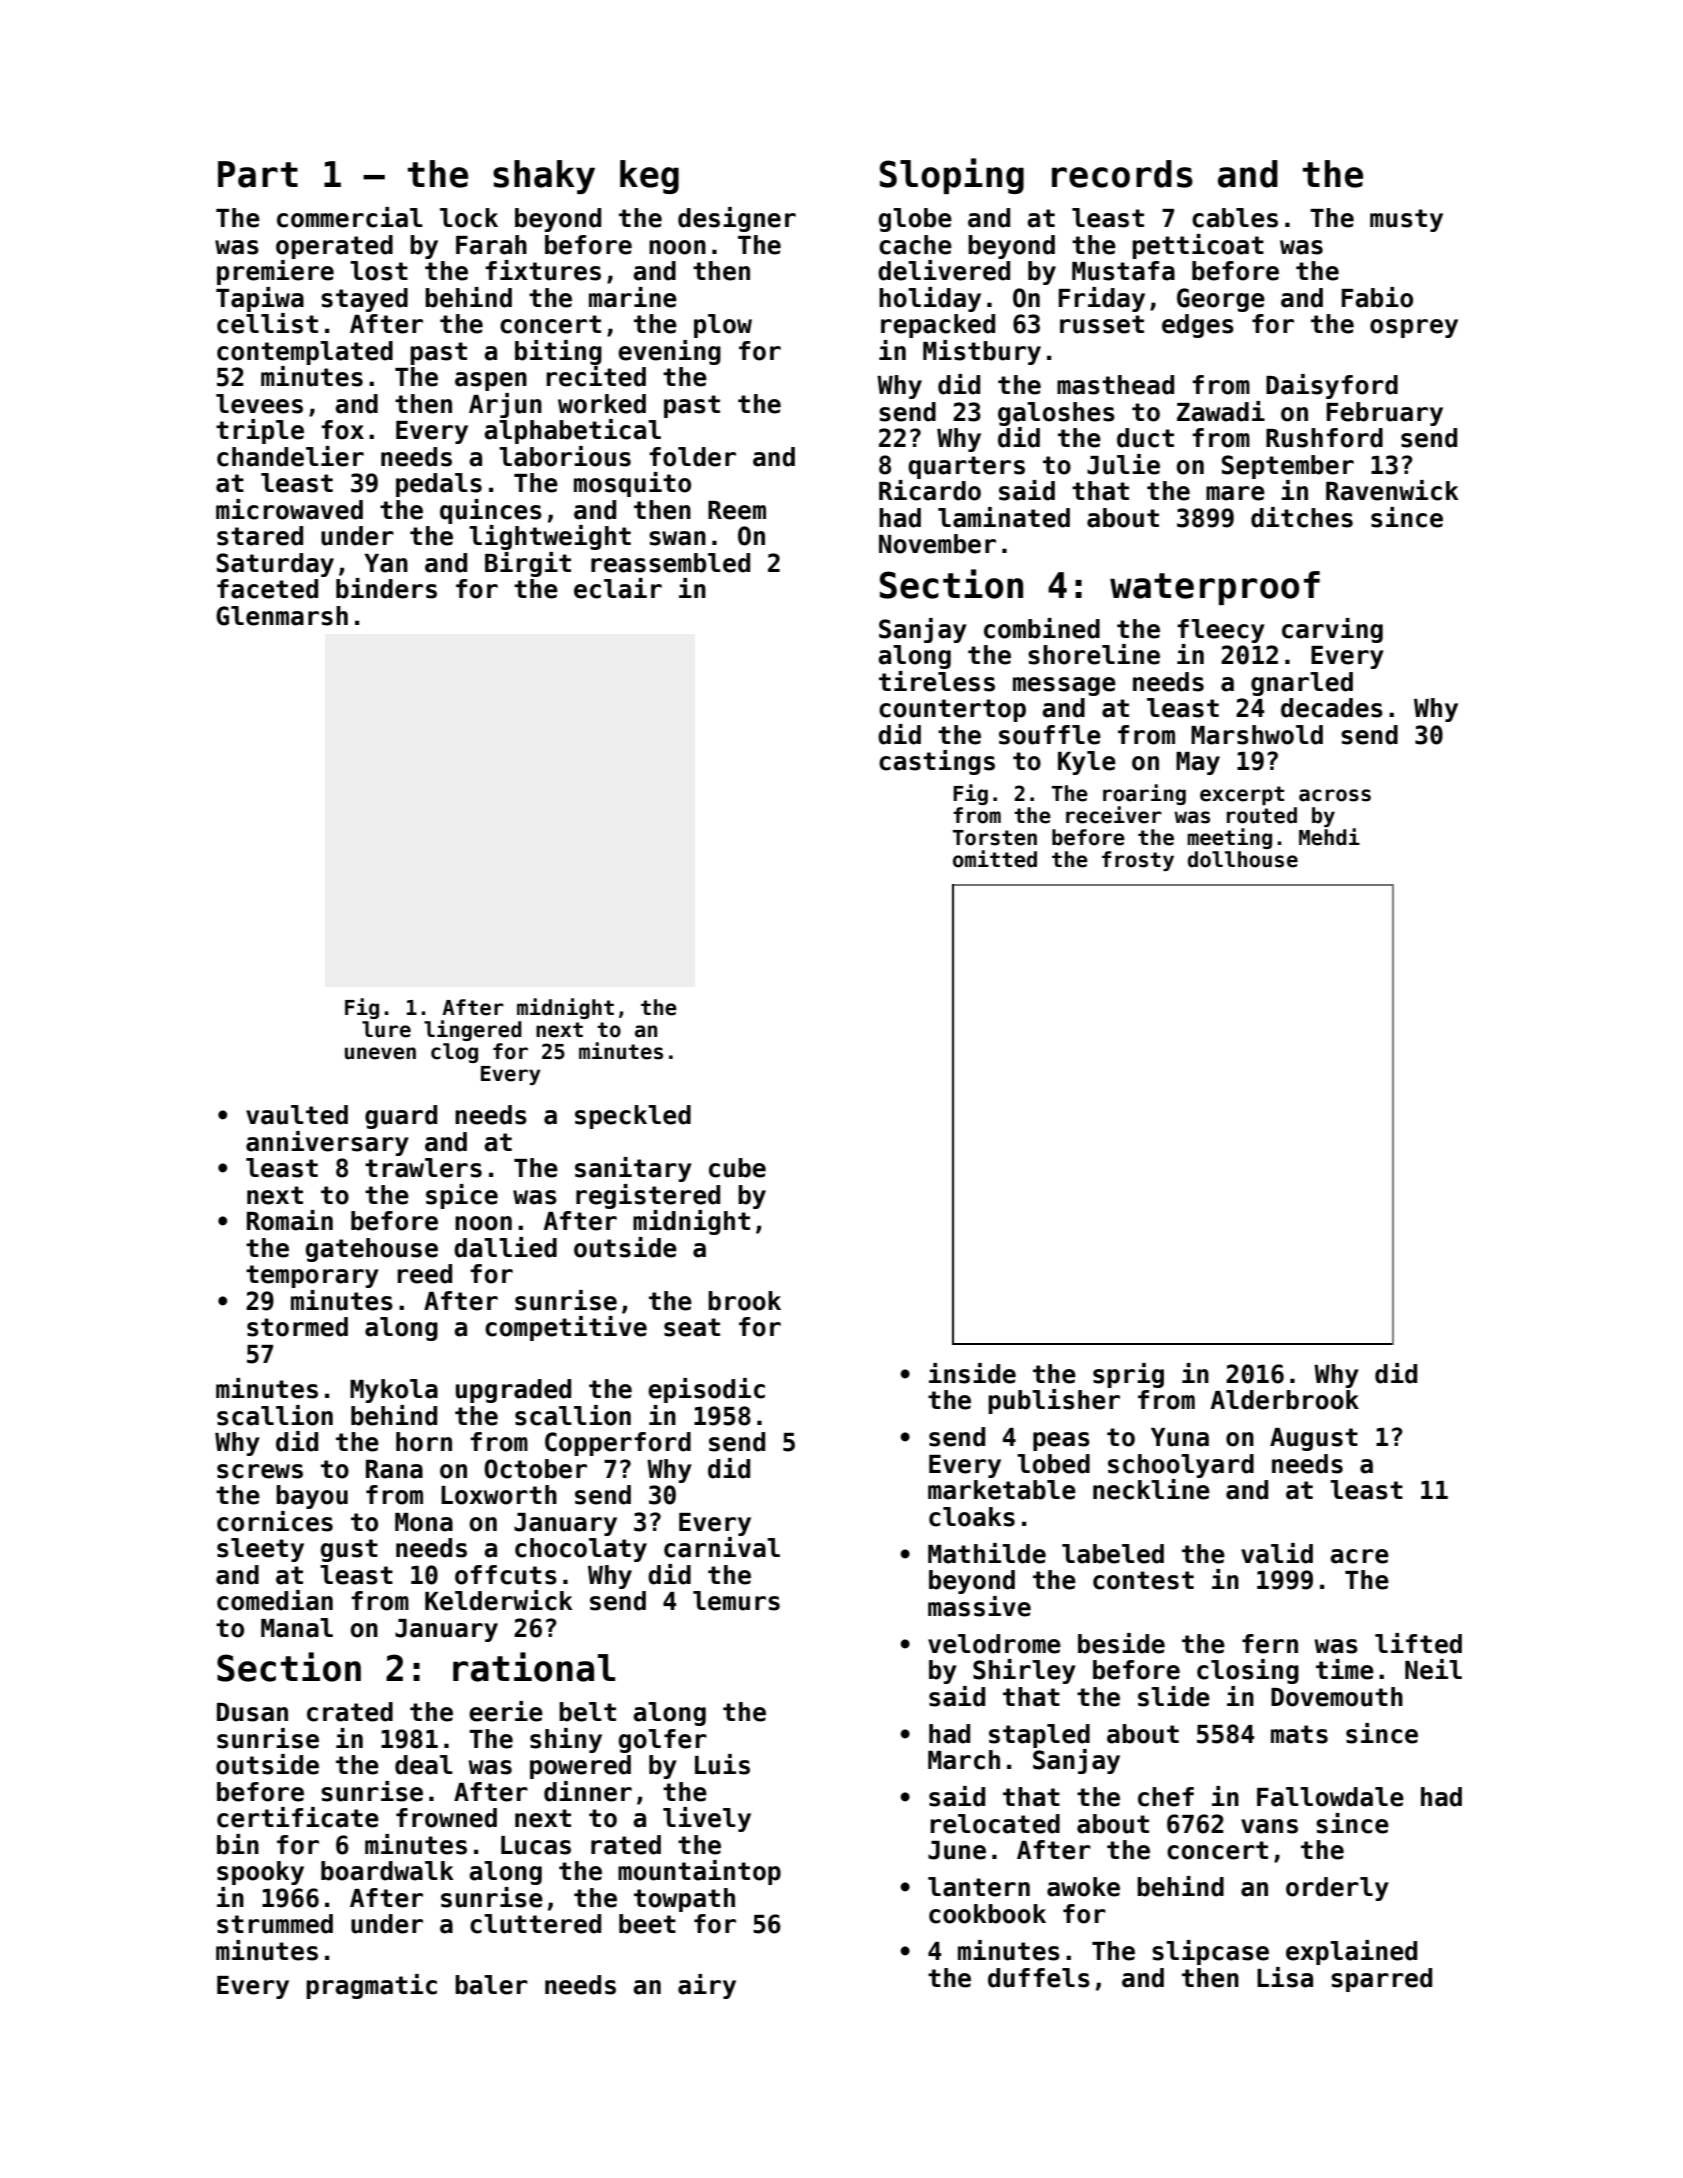  Describe the element at coordinates (534, 1667) in the screenshot. I see `rational` at that location.
